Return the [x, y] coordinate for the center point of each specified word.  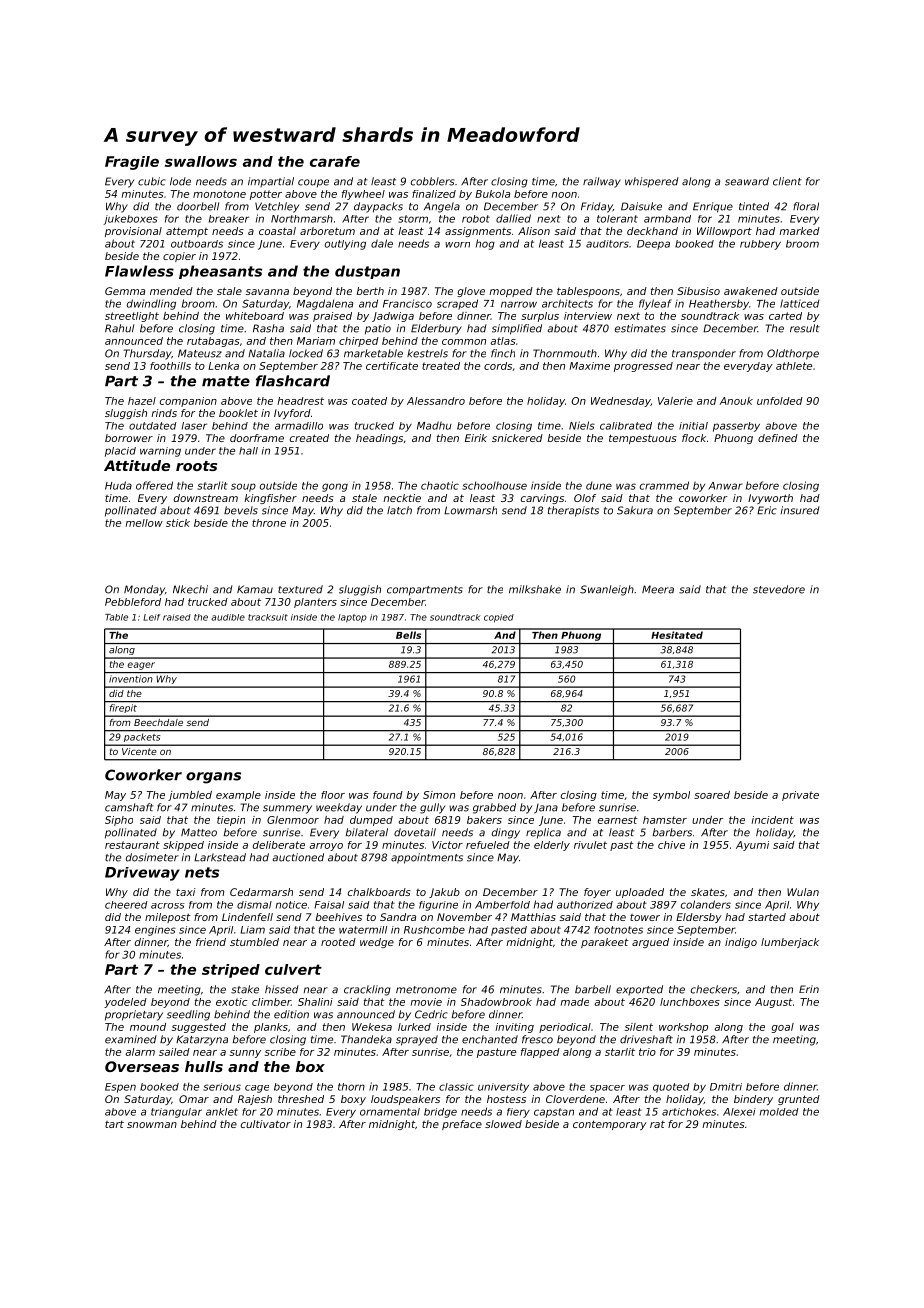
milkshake [535, 589]
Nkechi [190, 589]
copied [499, 618]
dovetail [415, 832]
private [800, 796]
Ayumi [752, 846]
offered [154, 485]
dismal [254, 905]
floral [806, 206]
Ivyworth [770, 499]
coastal [277, 231]
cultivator [266, 1124]
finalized [434, 194]
